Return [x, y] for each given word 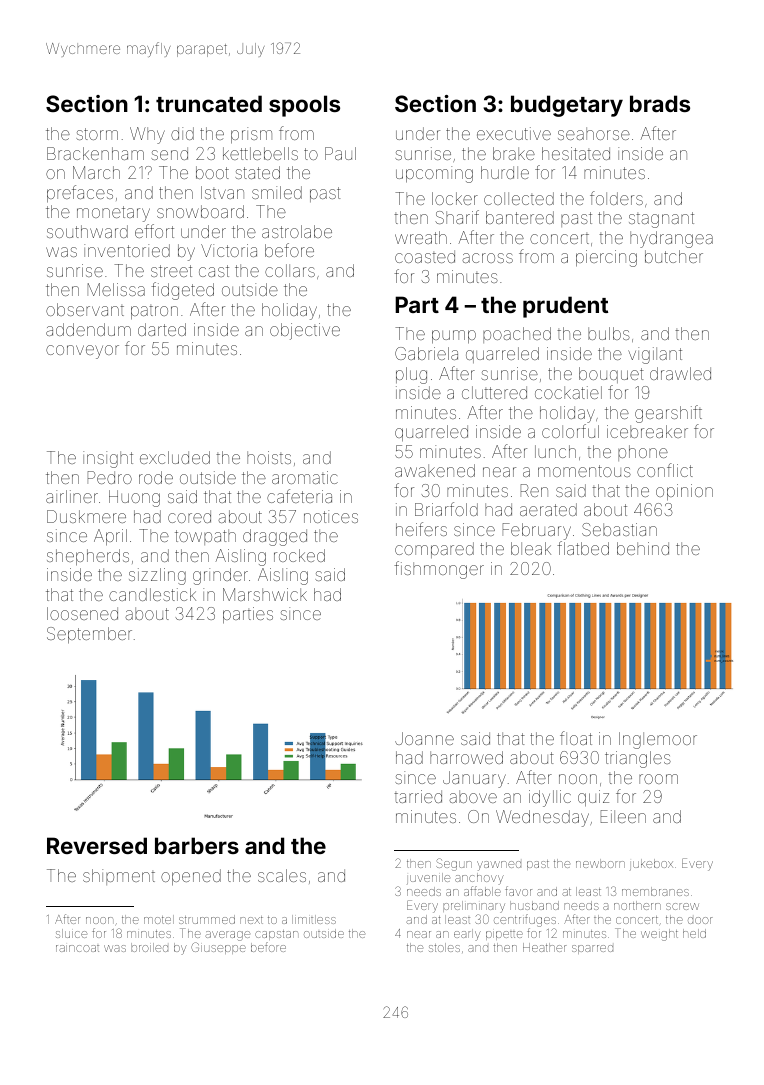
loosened [82, 613]
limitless [314, 919]
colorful [570, 431]
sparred [592, 949]
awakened [435, 470]
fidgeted [182, 291]
